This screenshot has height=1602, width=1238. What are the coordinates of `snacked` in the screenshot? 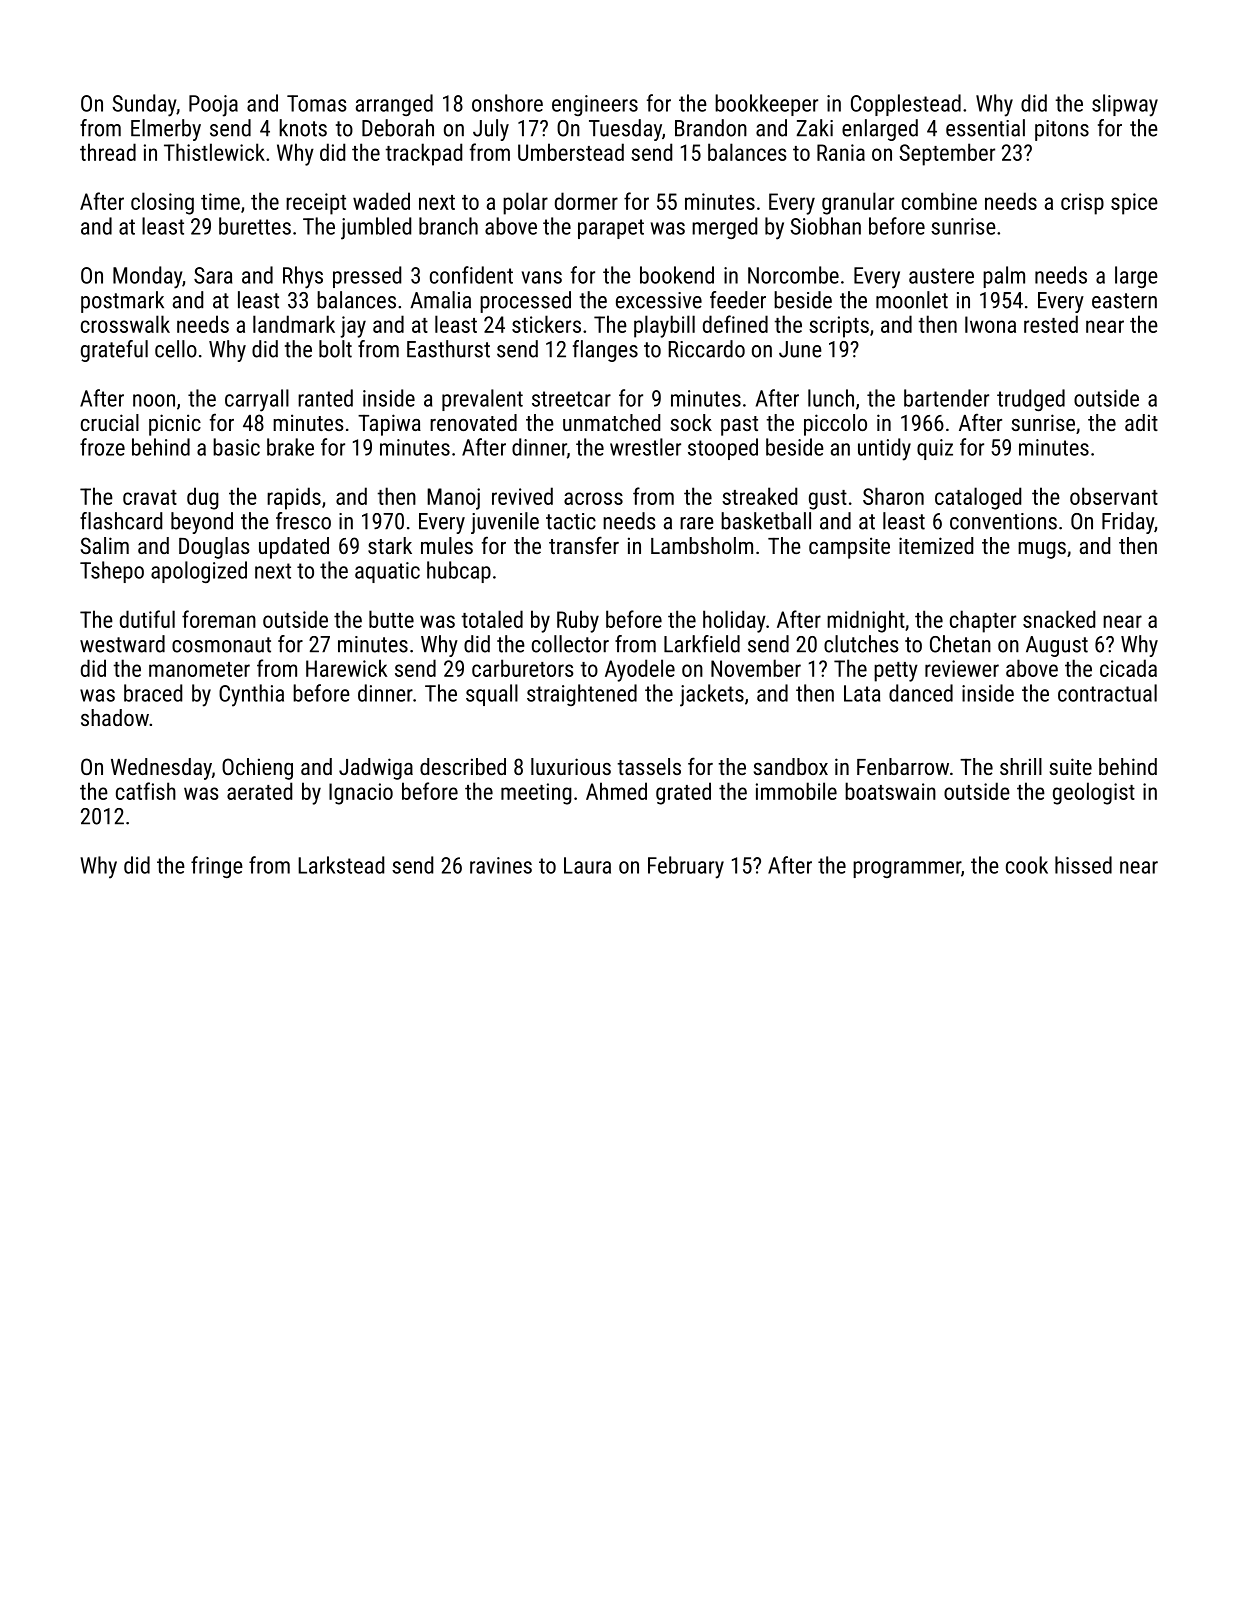 It's located at (1059, 619).
